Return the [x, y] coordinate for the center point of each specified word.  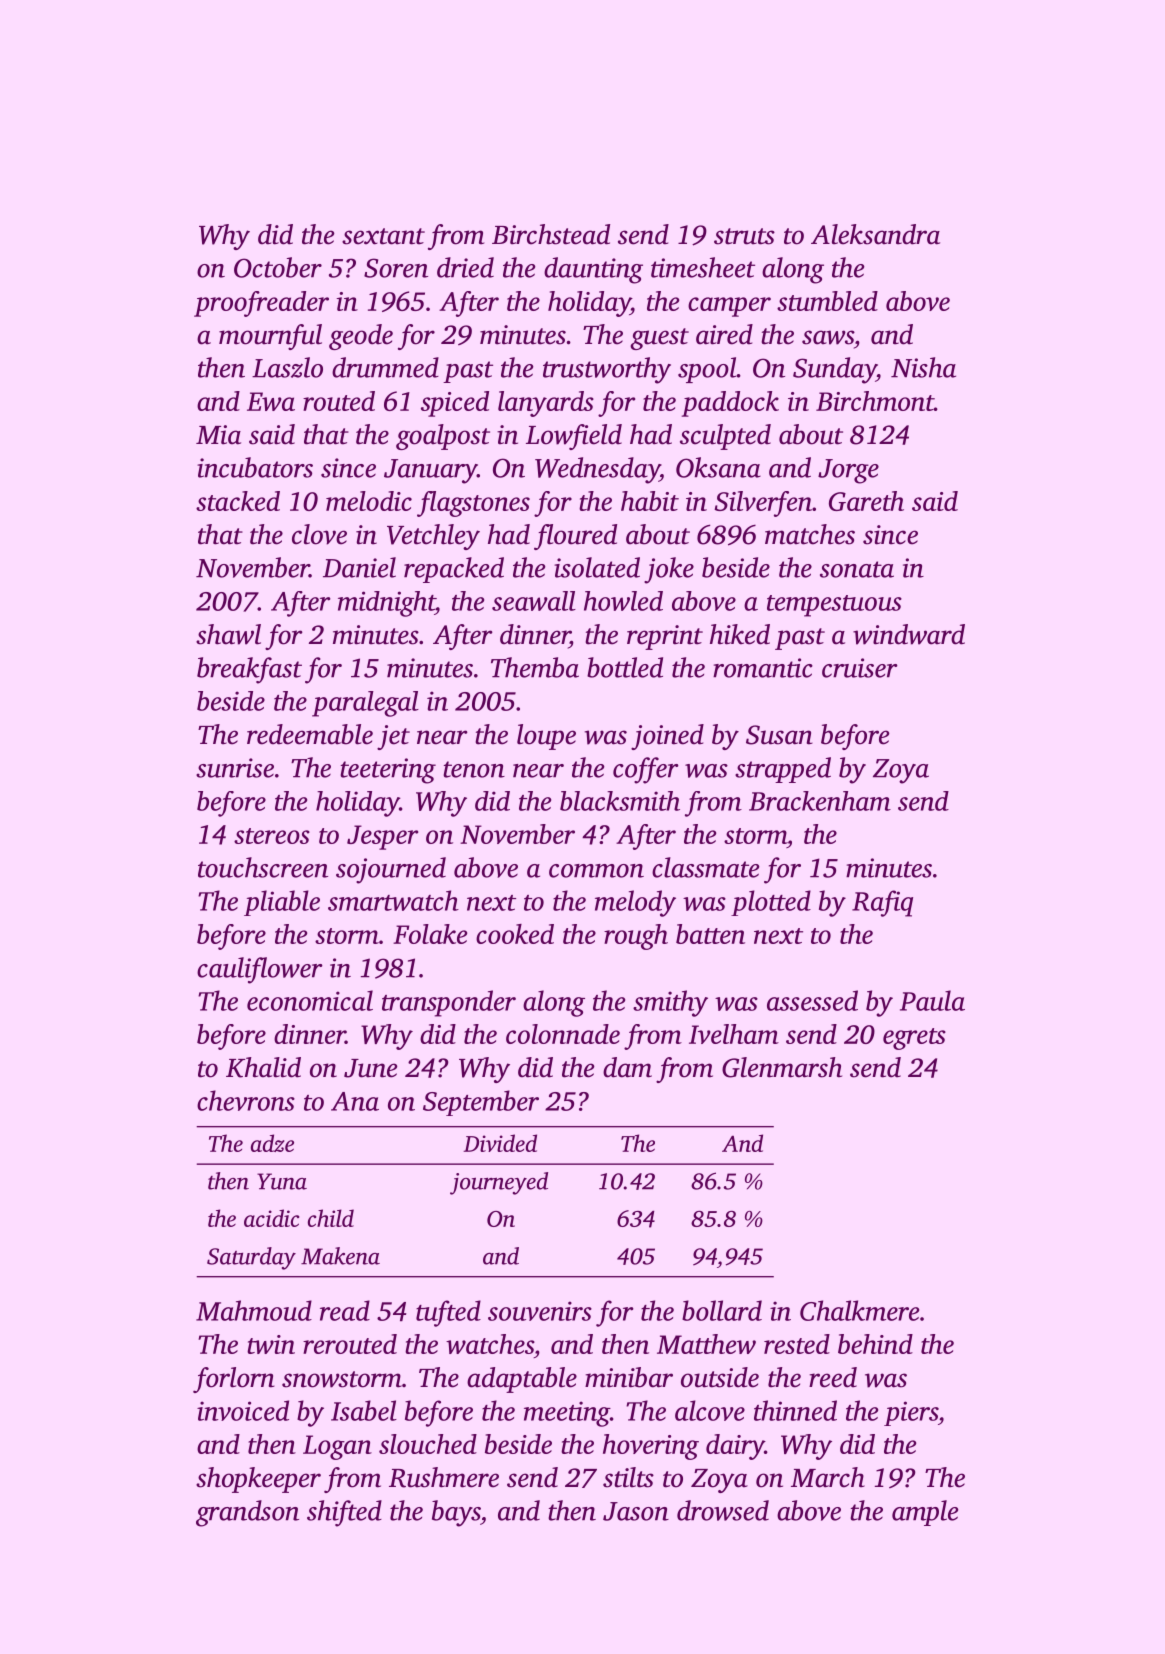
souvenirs [540, 1311]
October [278, 267]
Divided [500, 1143]
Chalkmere [859, 1310]
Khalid [263, 1067]
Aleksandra [875, 234]
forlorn [234, 1380]
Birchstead [551, 234]
